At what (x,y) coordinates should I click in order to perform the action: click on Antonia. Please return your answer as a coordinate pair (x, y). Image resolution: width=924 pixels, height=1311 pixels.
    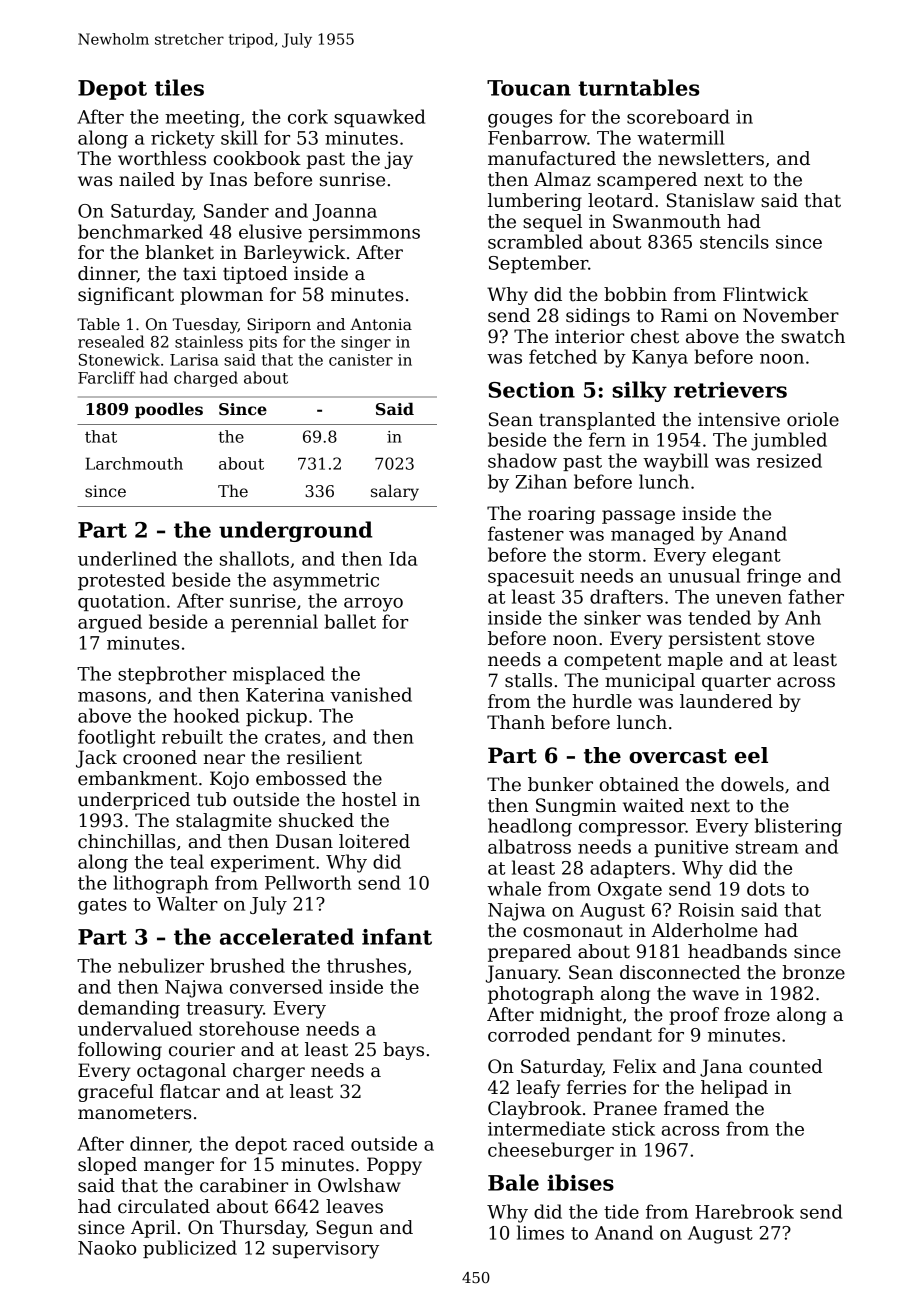
    Looking at the image, I should click on (381, 324).
